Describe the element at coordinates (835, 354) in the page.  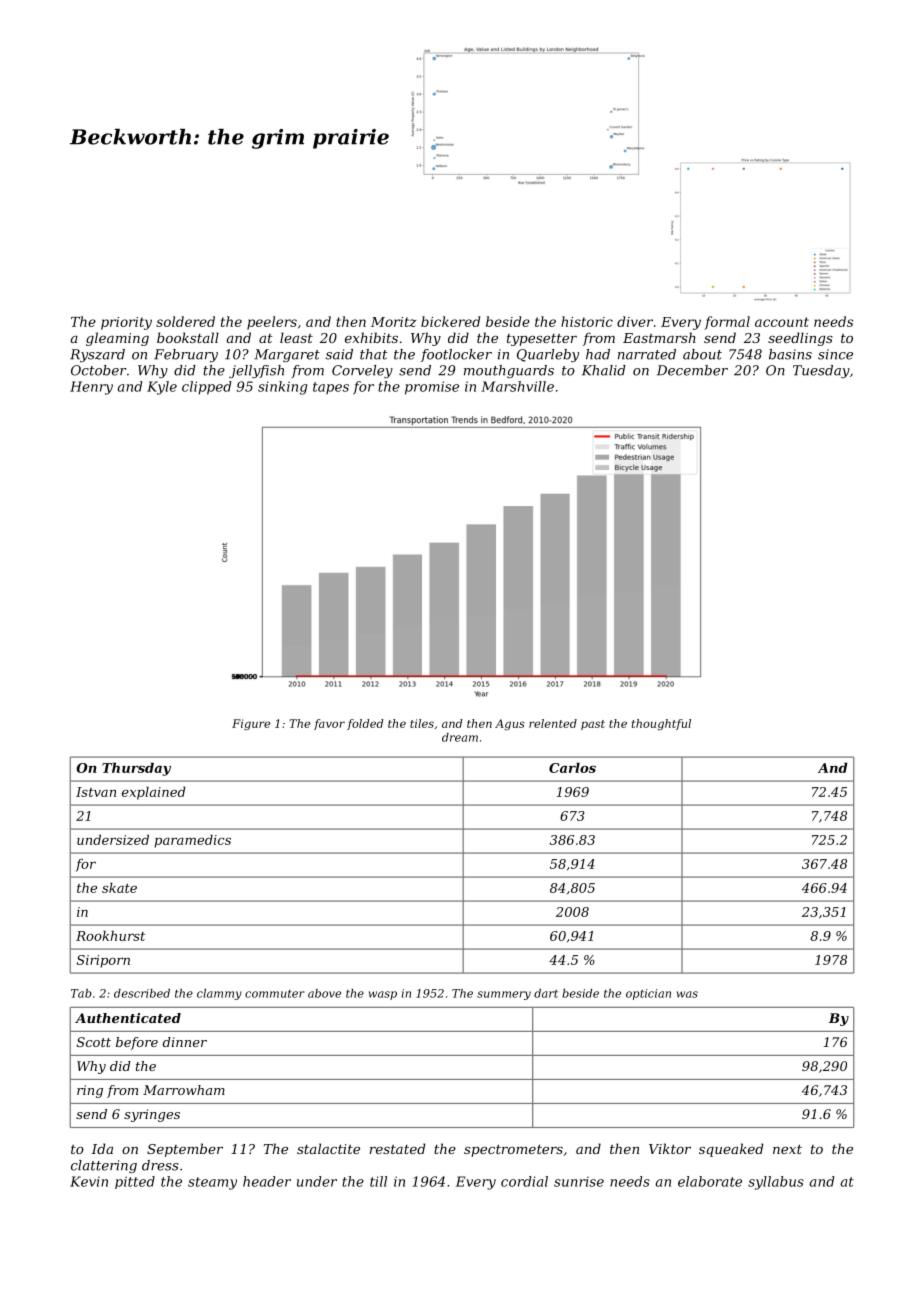
I see `since` at that location.
